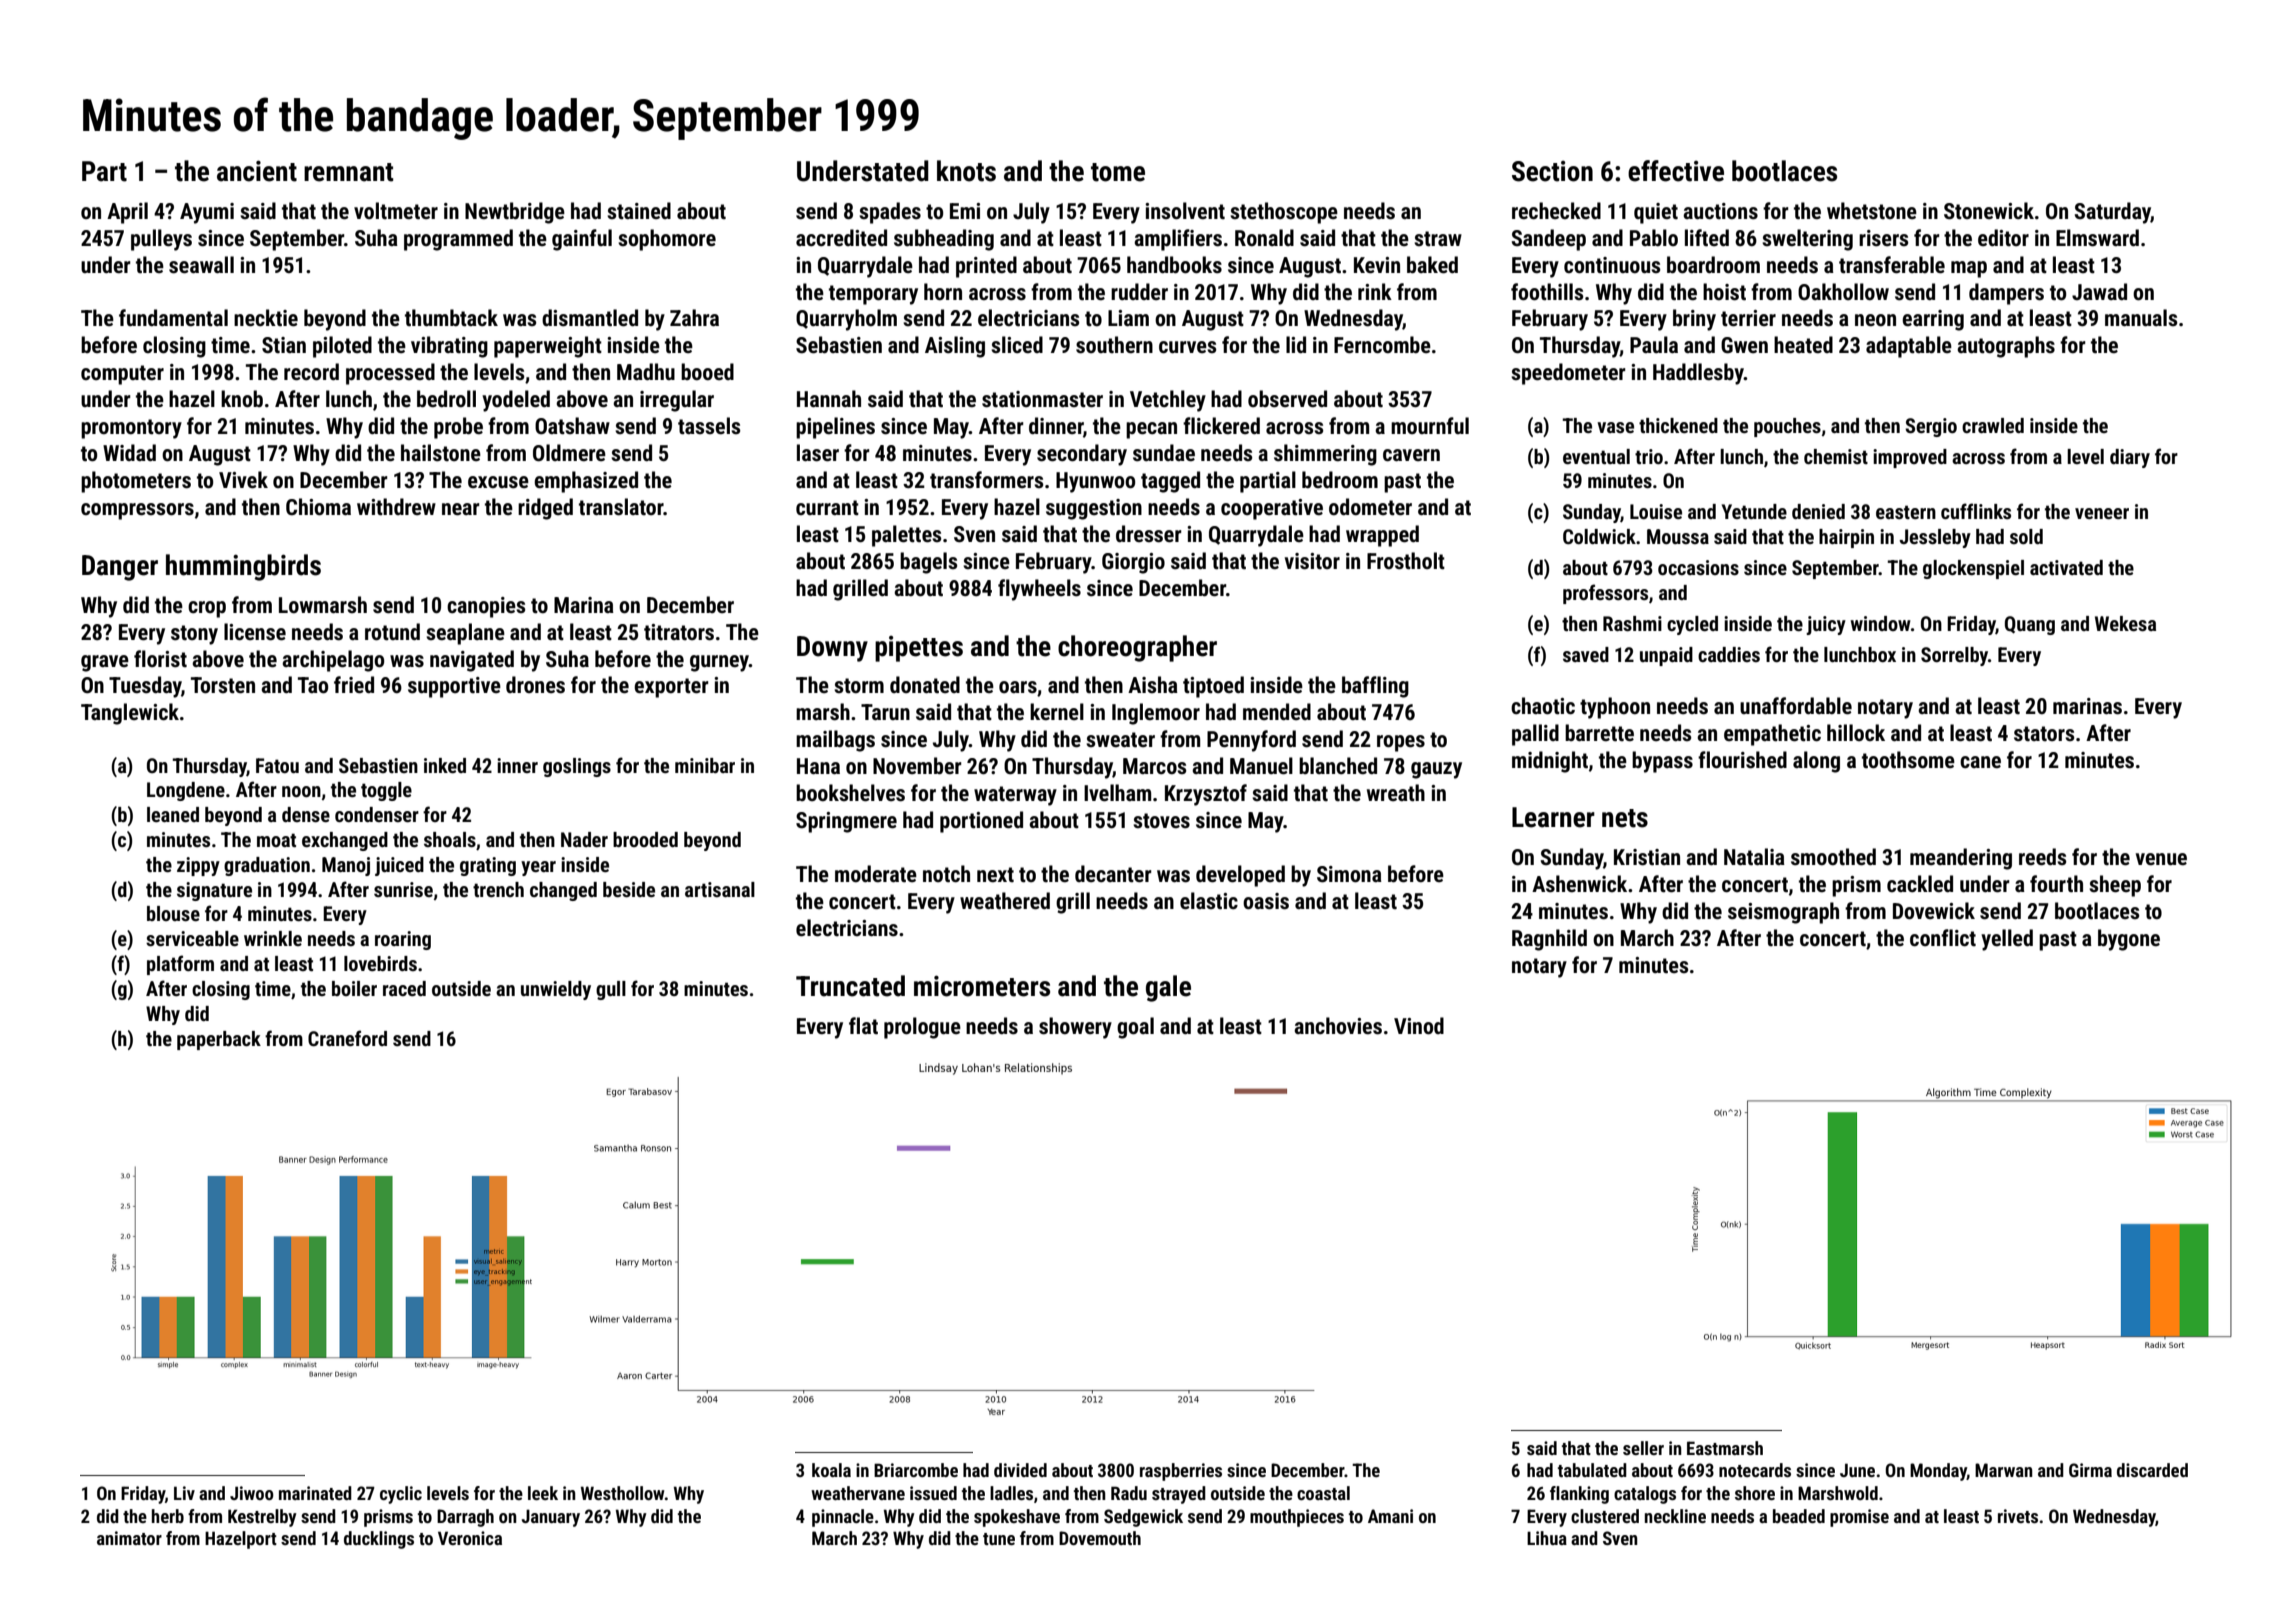  Describe the element at coordinates (1128, 318) in the screenshot. I see `Liam` at that location.
